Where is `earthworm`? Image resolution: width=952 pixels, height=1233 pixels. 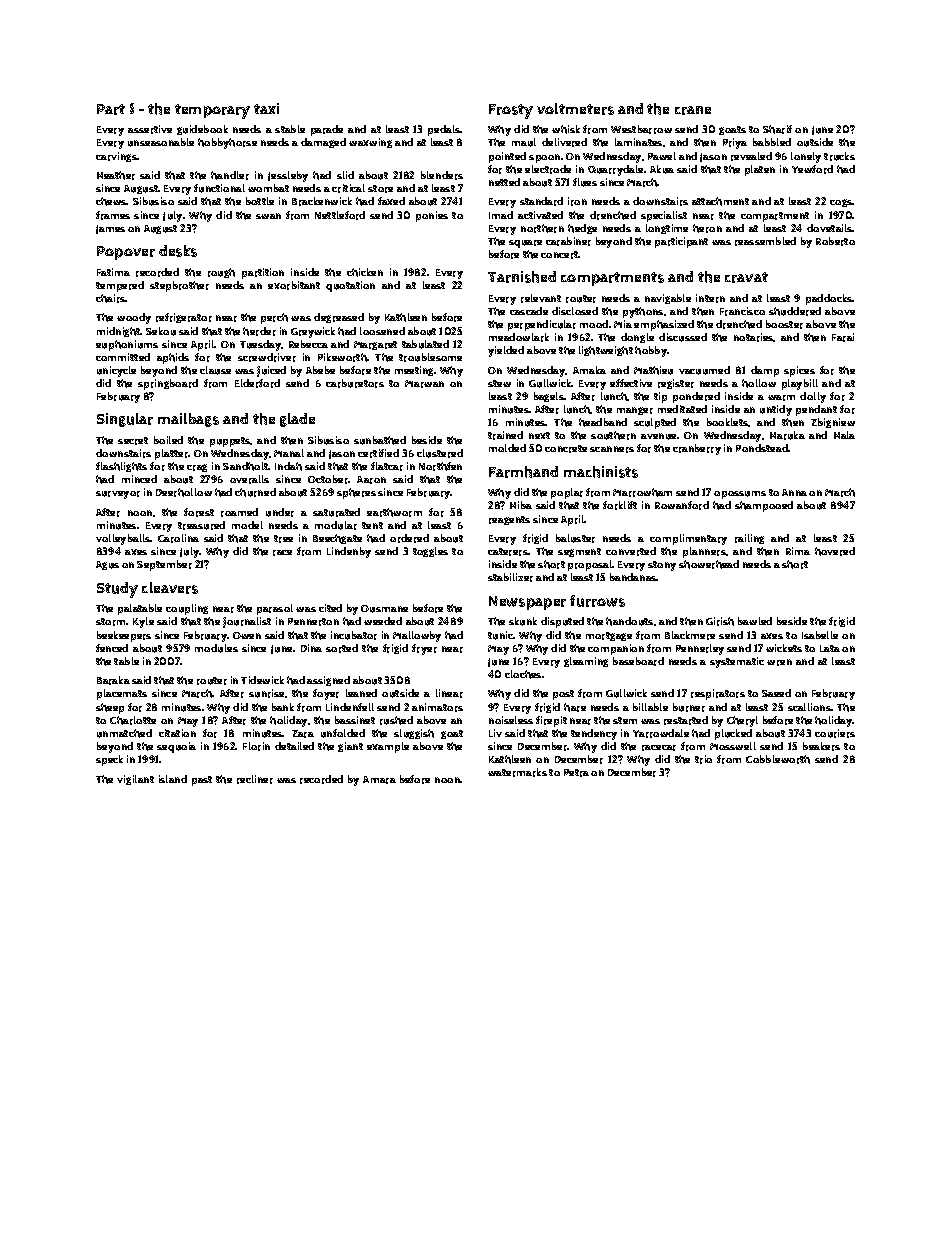
earthworm is located at coordinates (394, 512).
